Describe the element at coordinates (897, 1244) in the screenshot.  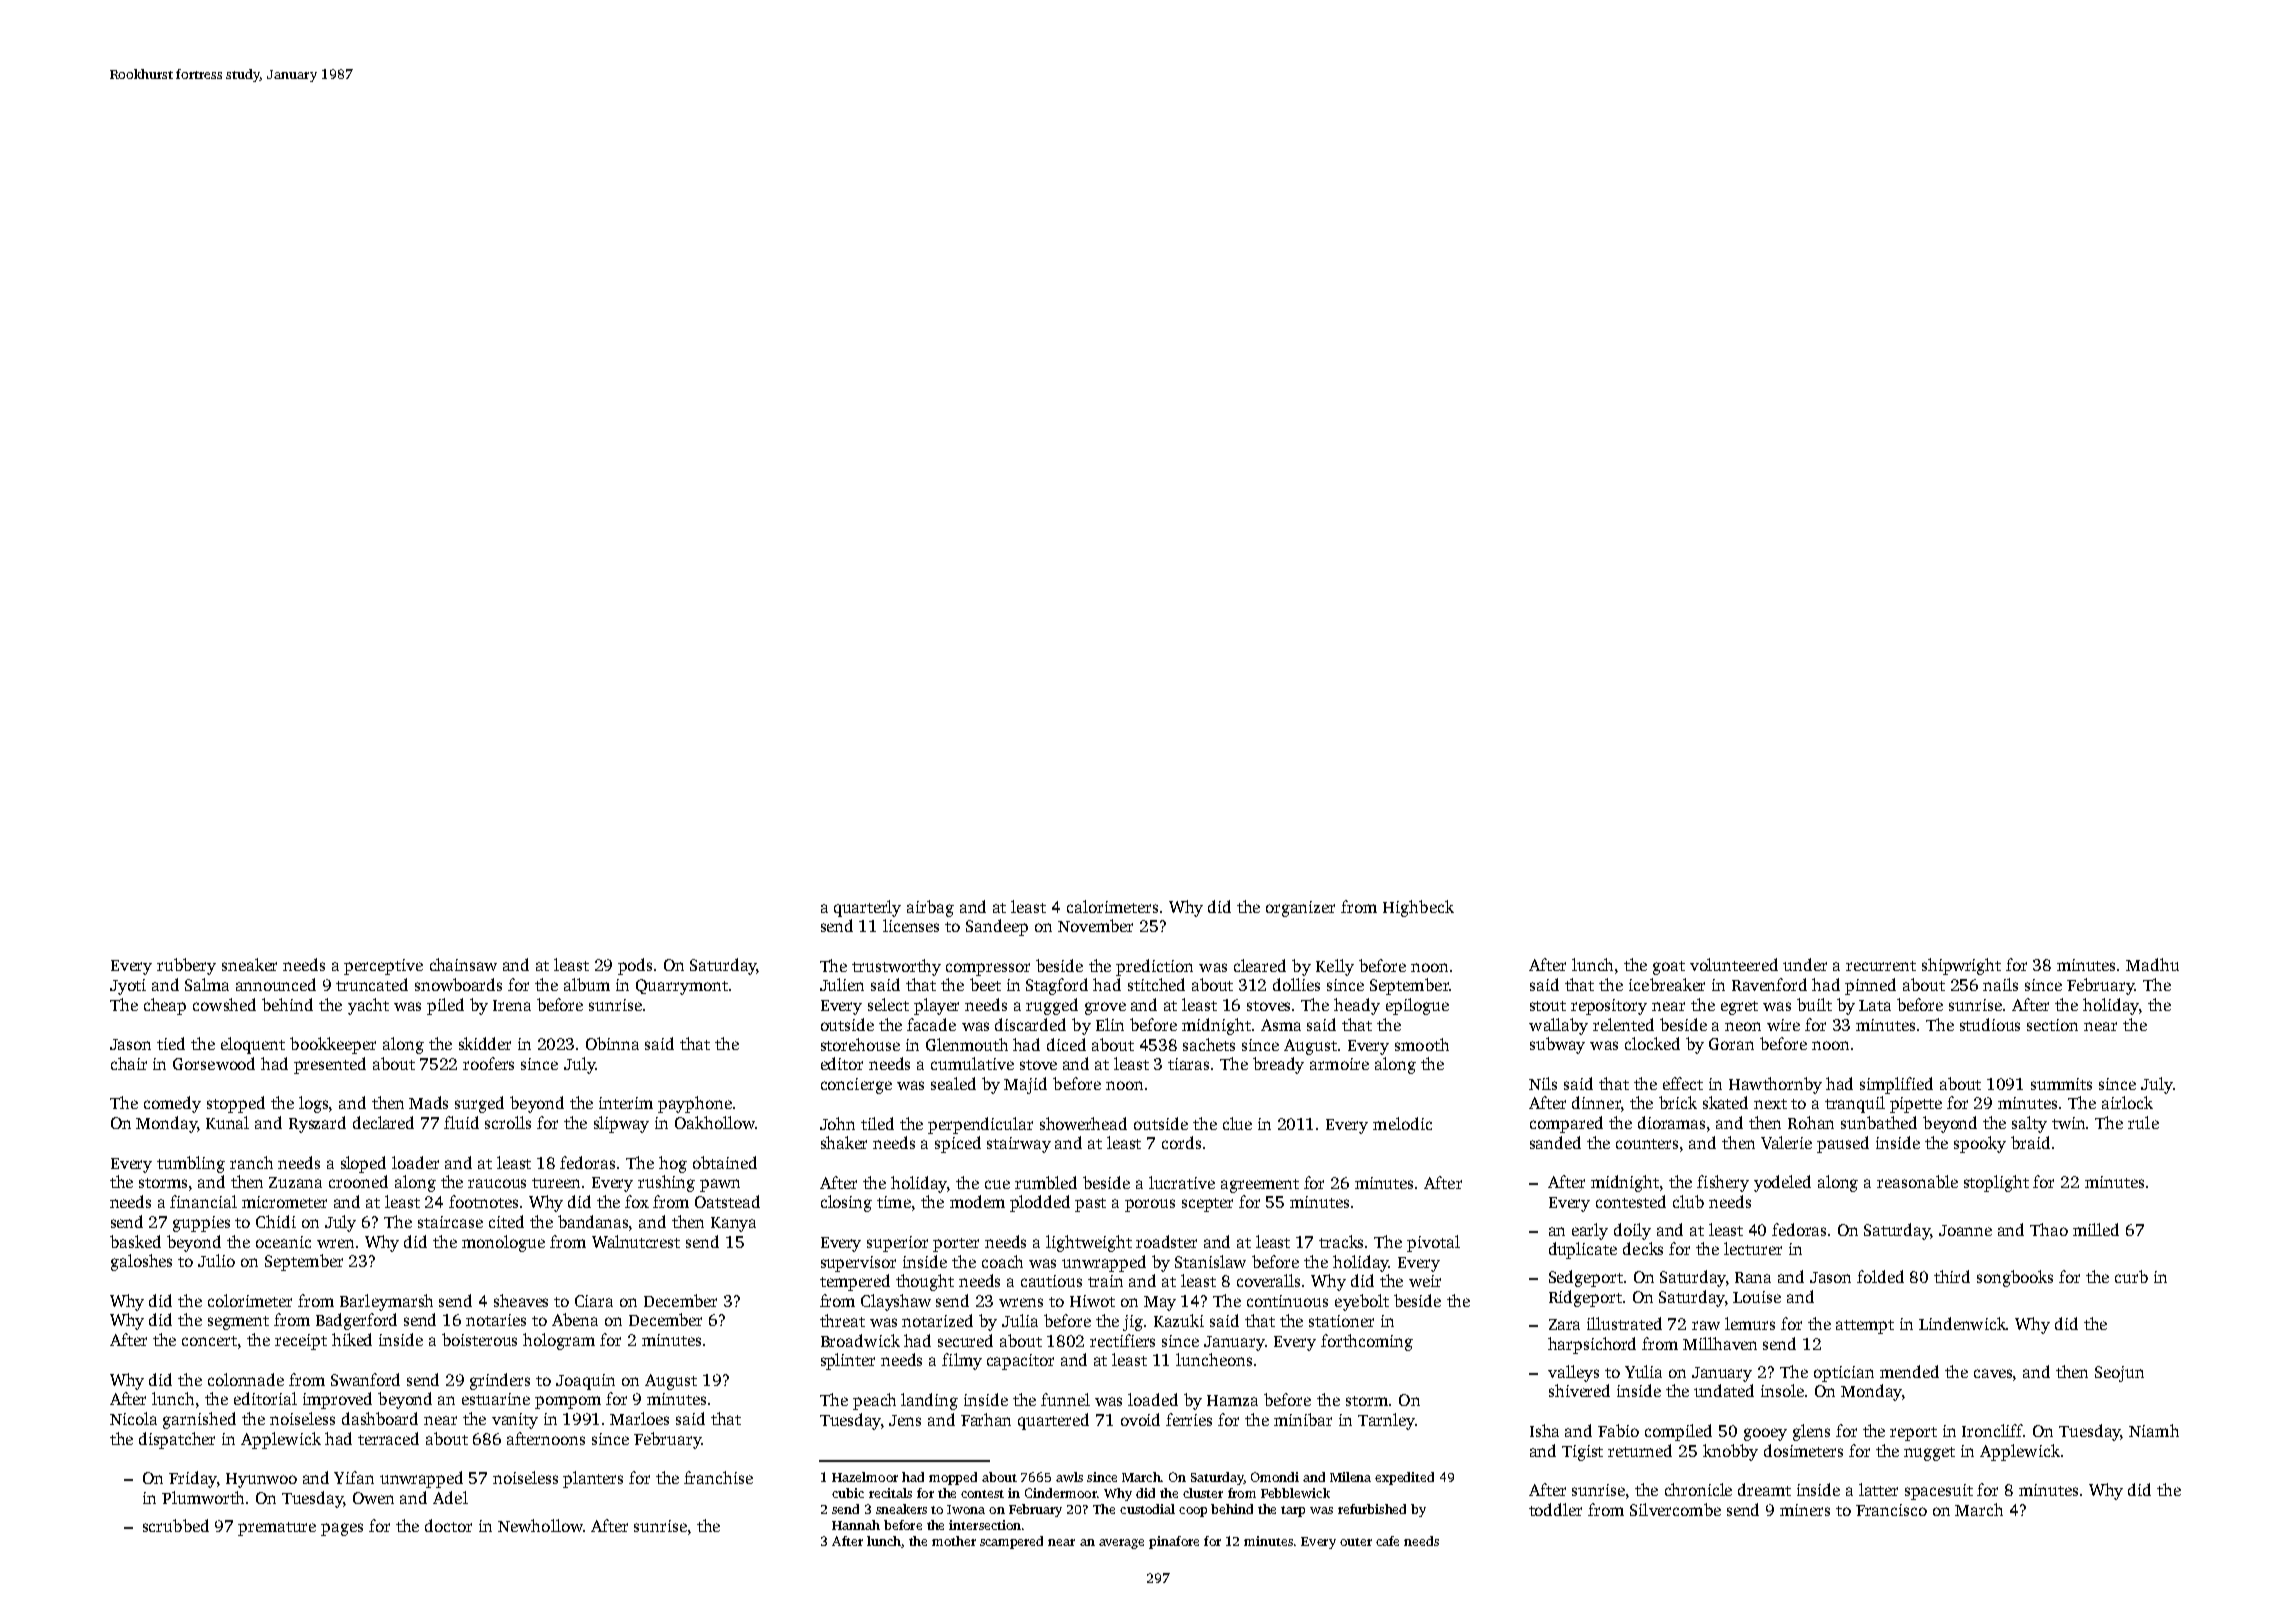
I see `superior` at that location.
